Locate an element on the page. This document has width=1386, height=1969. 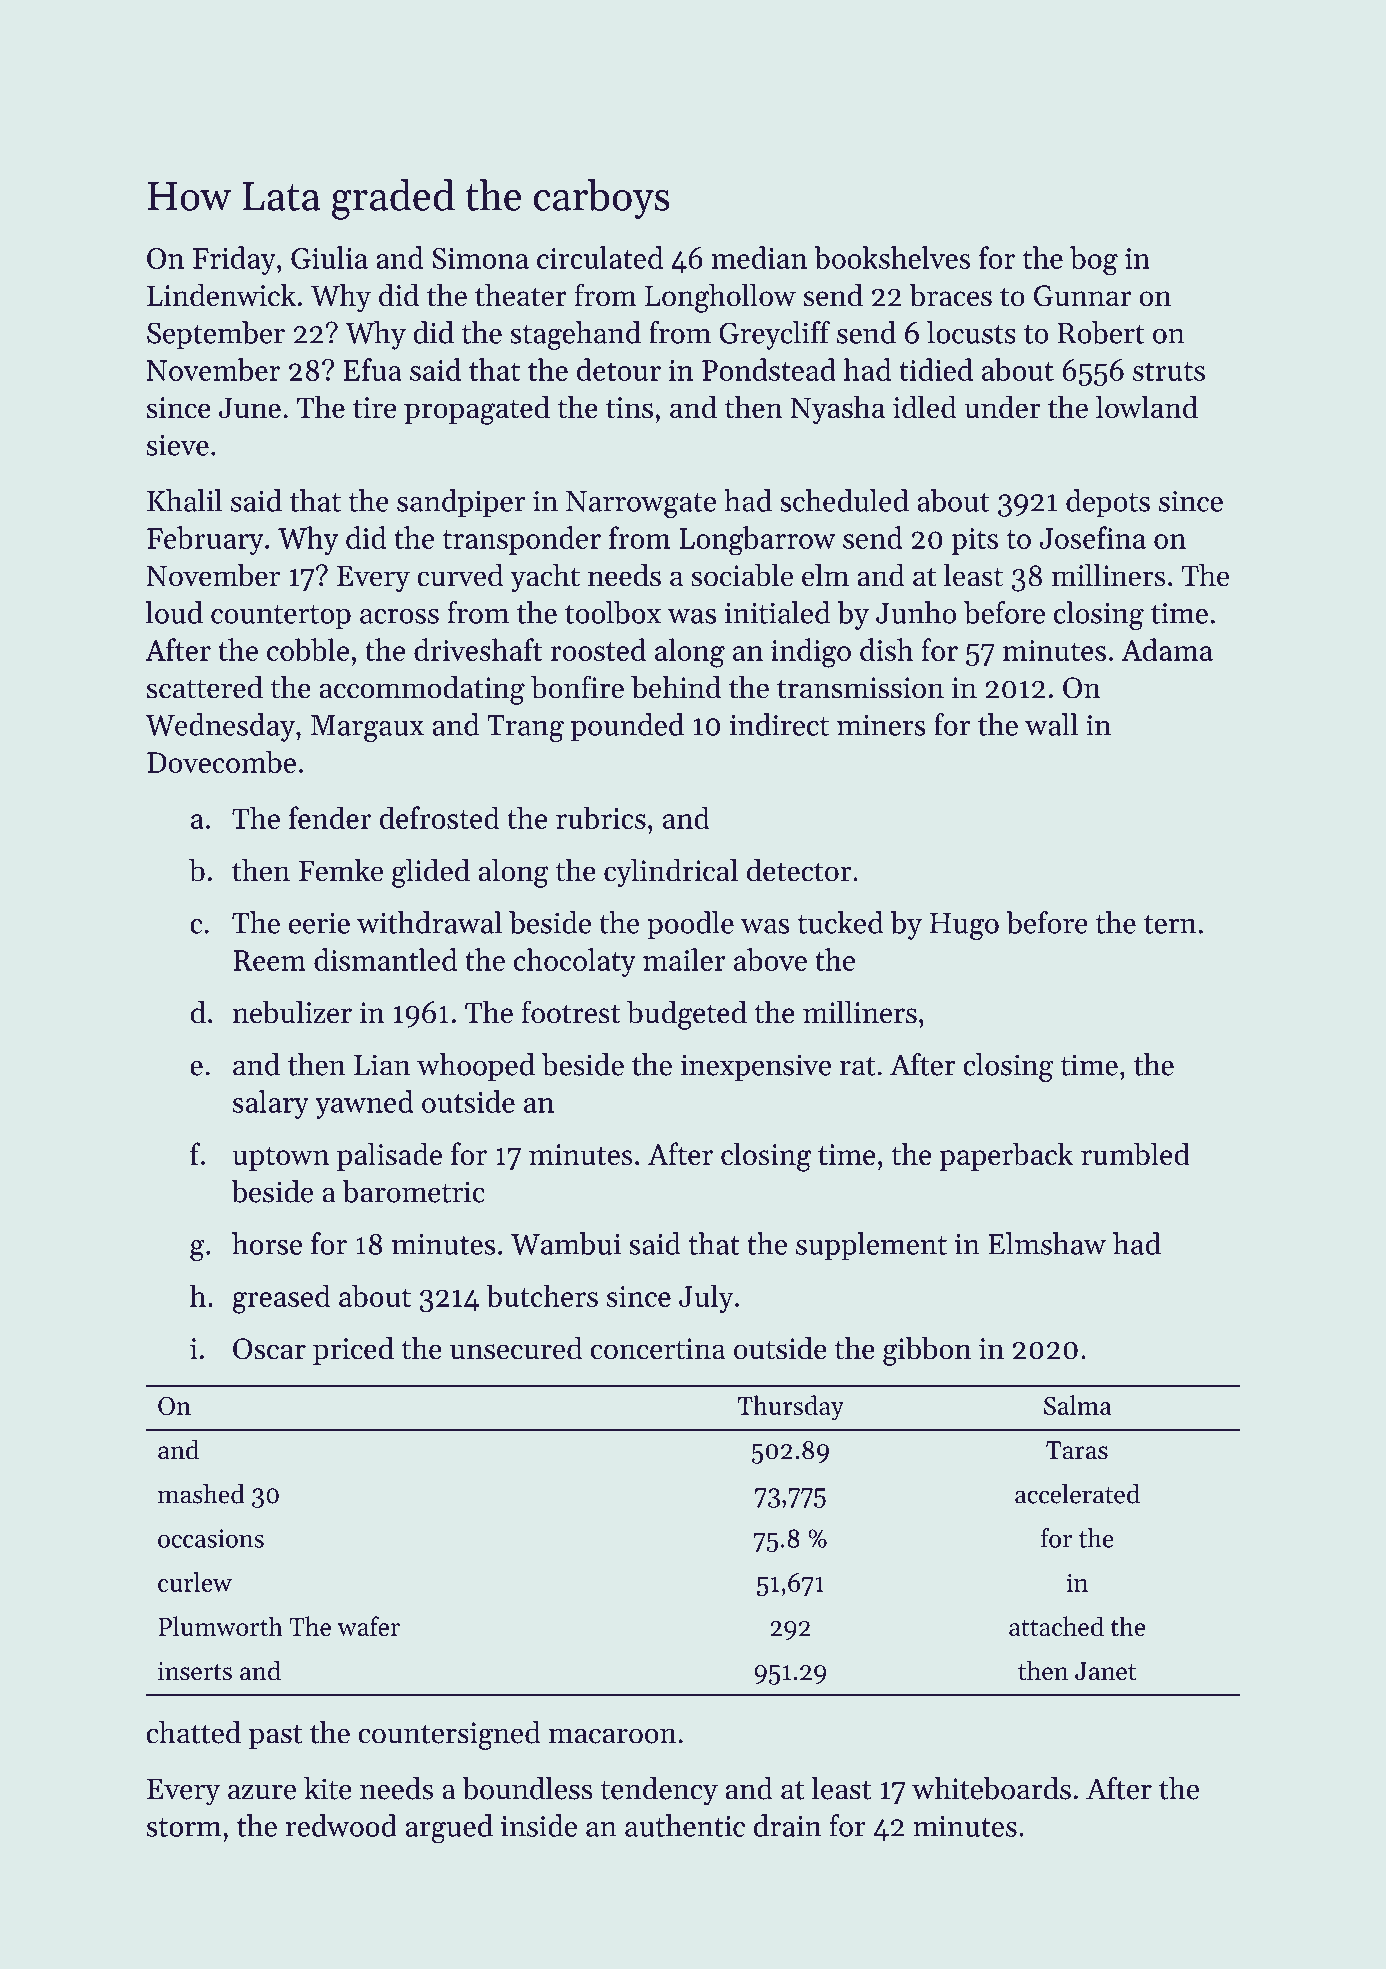
bog is located at coordinates (1094, 261).
